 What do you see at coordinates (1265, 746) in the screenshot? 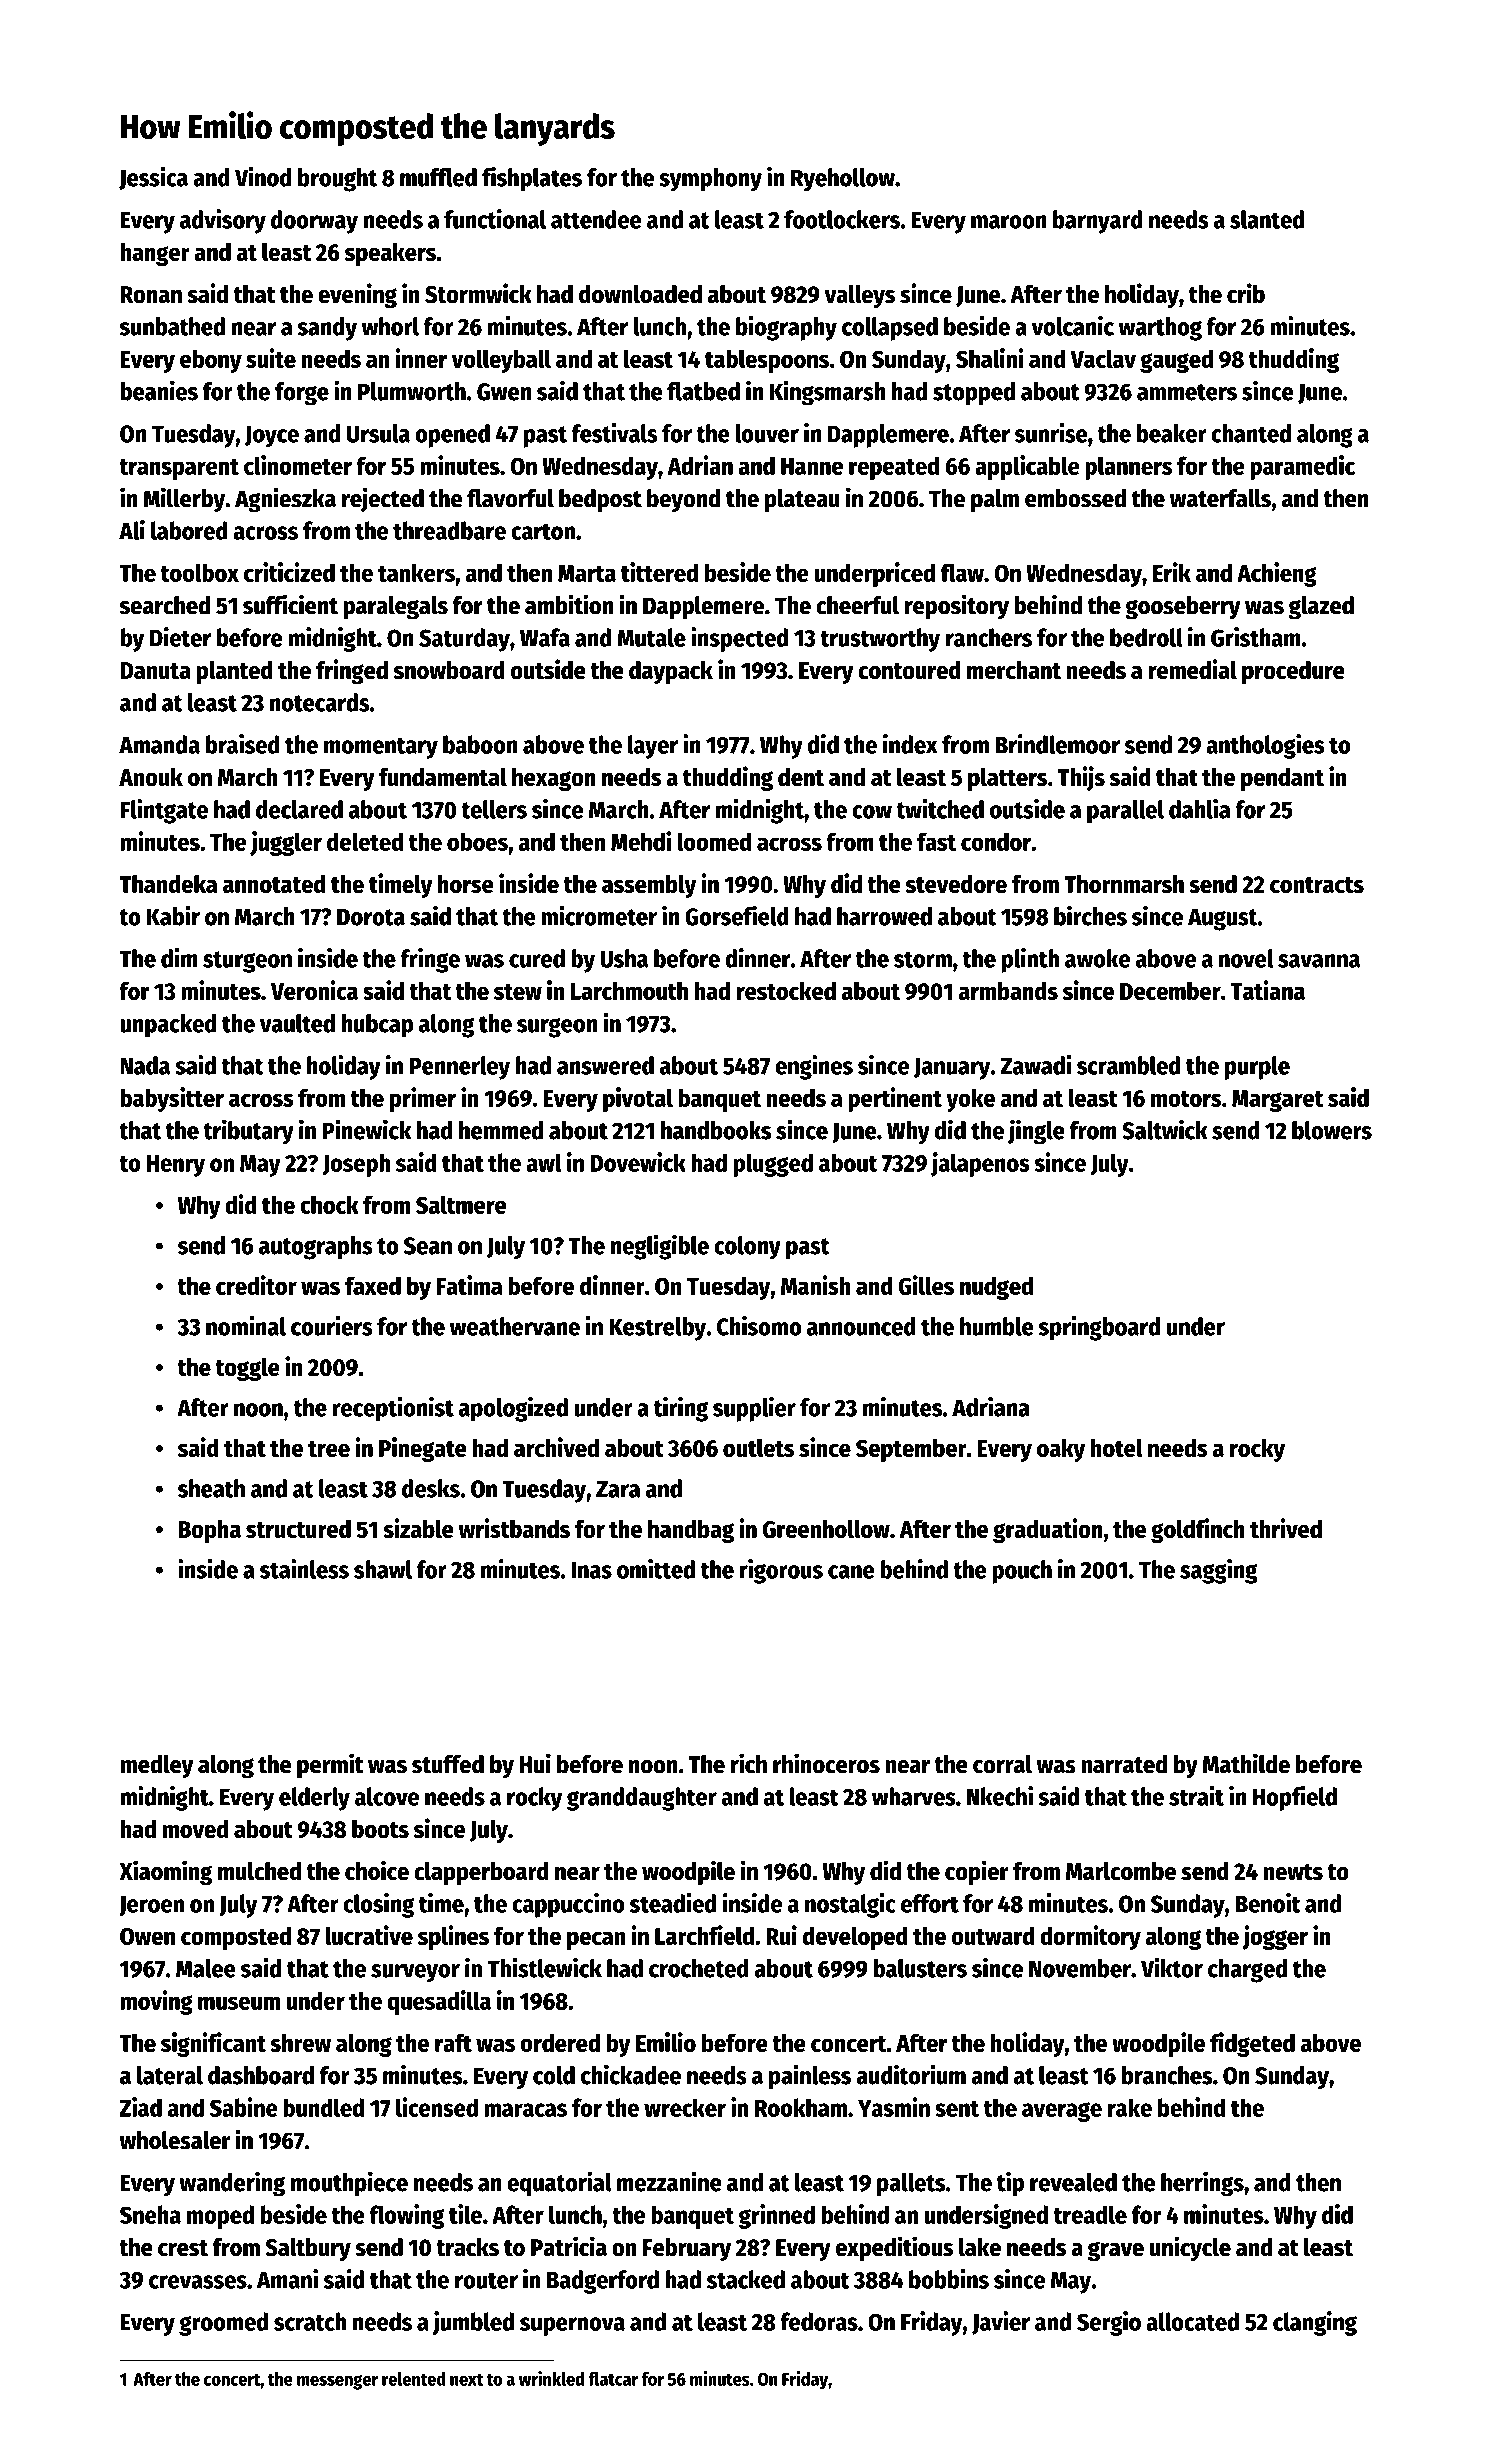
I see `anthologies` at bounding box center [1265, 746].
